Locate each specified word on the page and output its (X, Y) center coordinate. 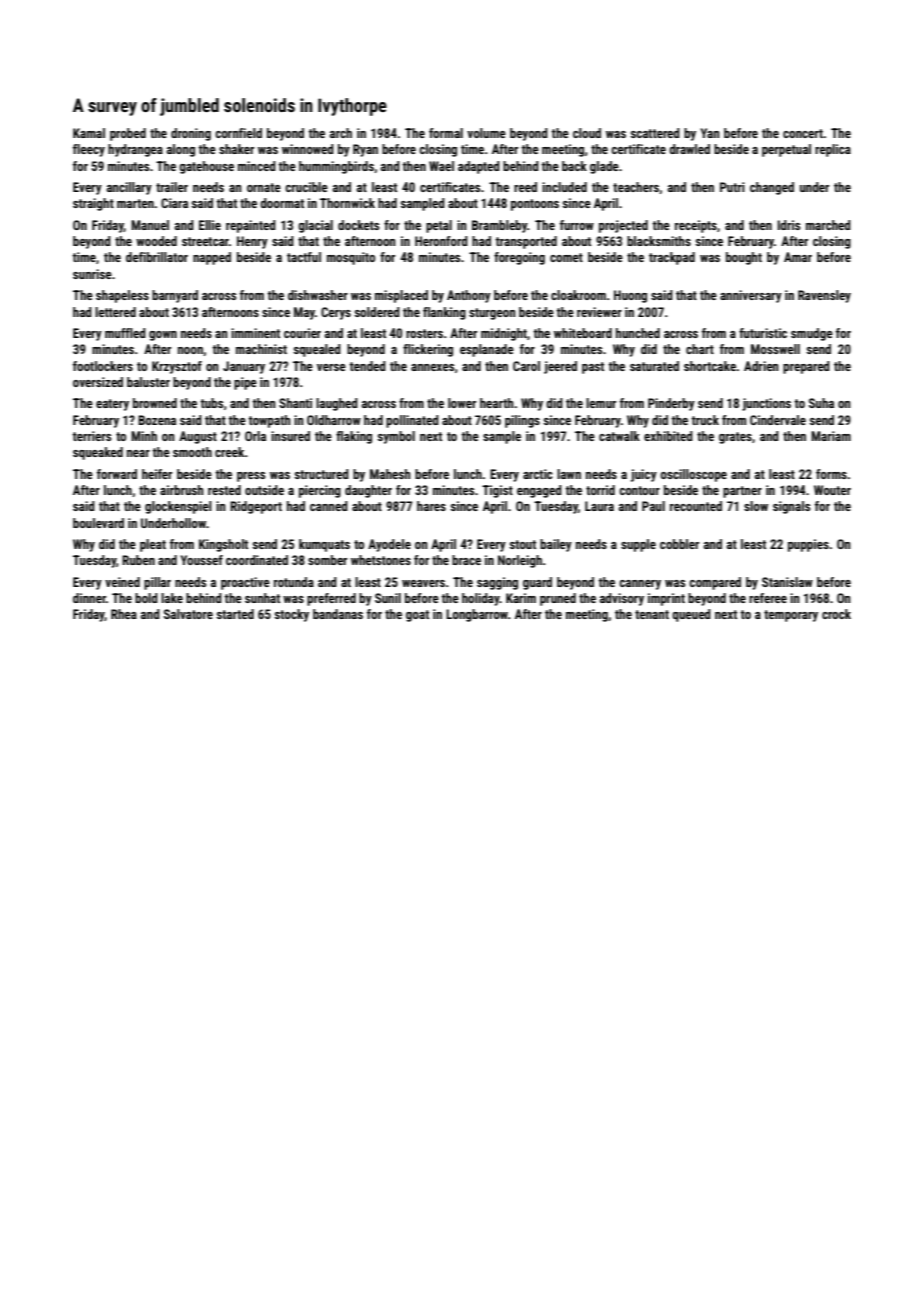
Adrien (761, 366)
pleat (153, 545)
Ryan (365, 150)
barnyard (175, 296)
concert (803, 133)
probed (128, 134)
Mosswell (775, 349)
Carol (526, 366)
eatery (112, 405)
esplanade (487, 350)
